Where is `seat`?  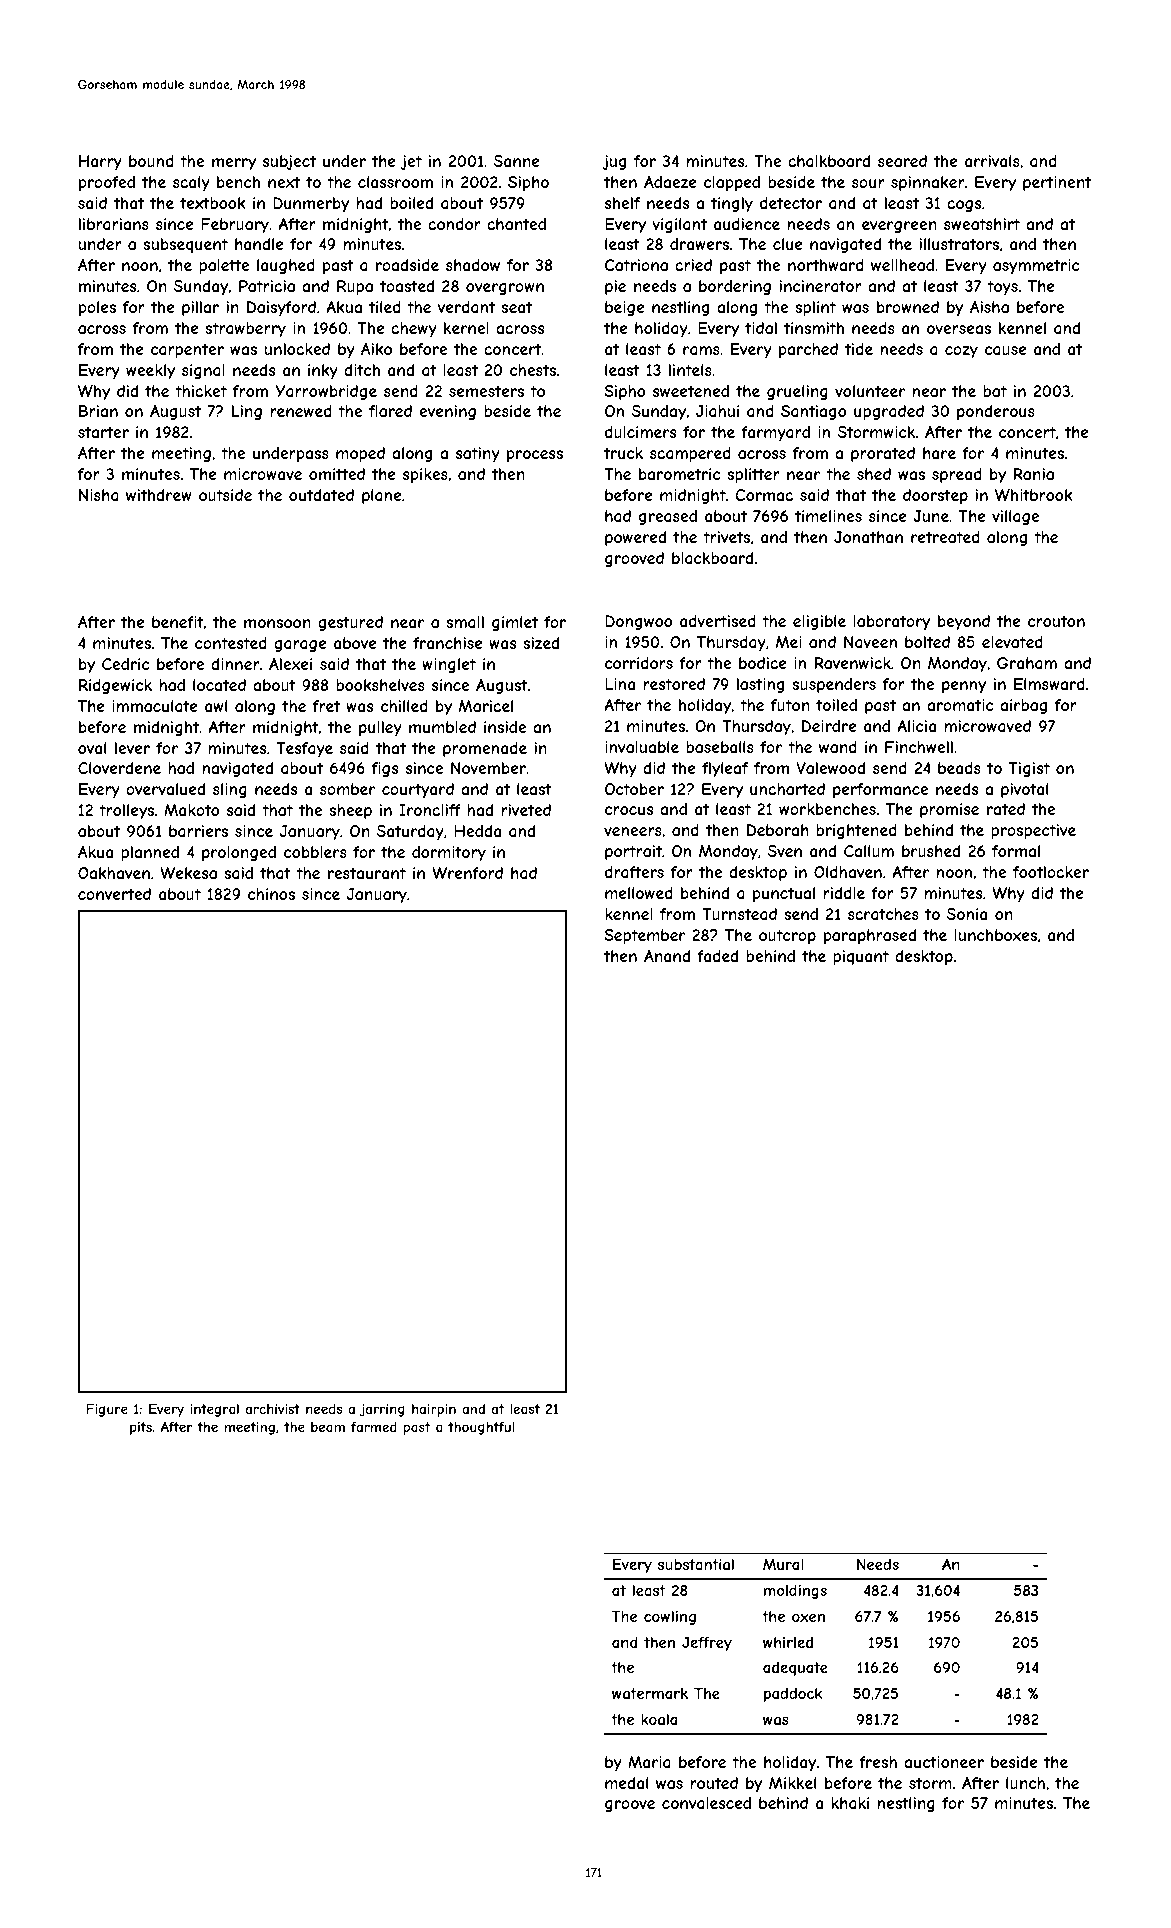 seat is located at coordinates (516, 307).
